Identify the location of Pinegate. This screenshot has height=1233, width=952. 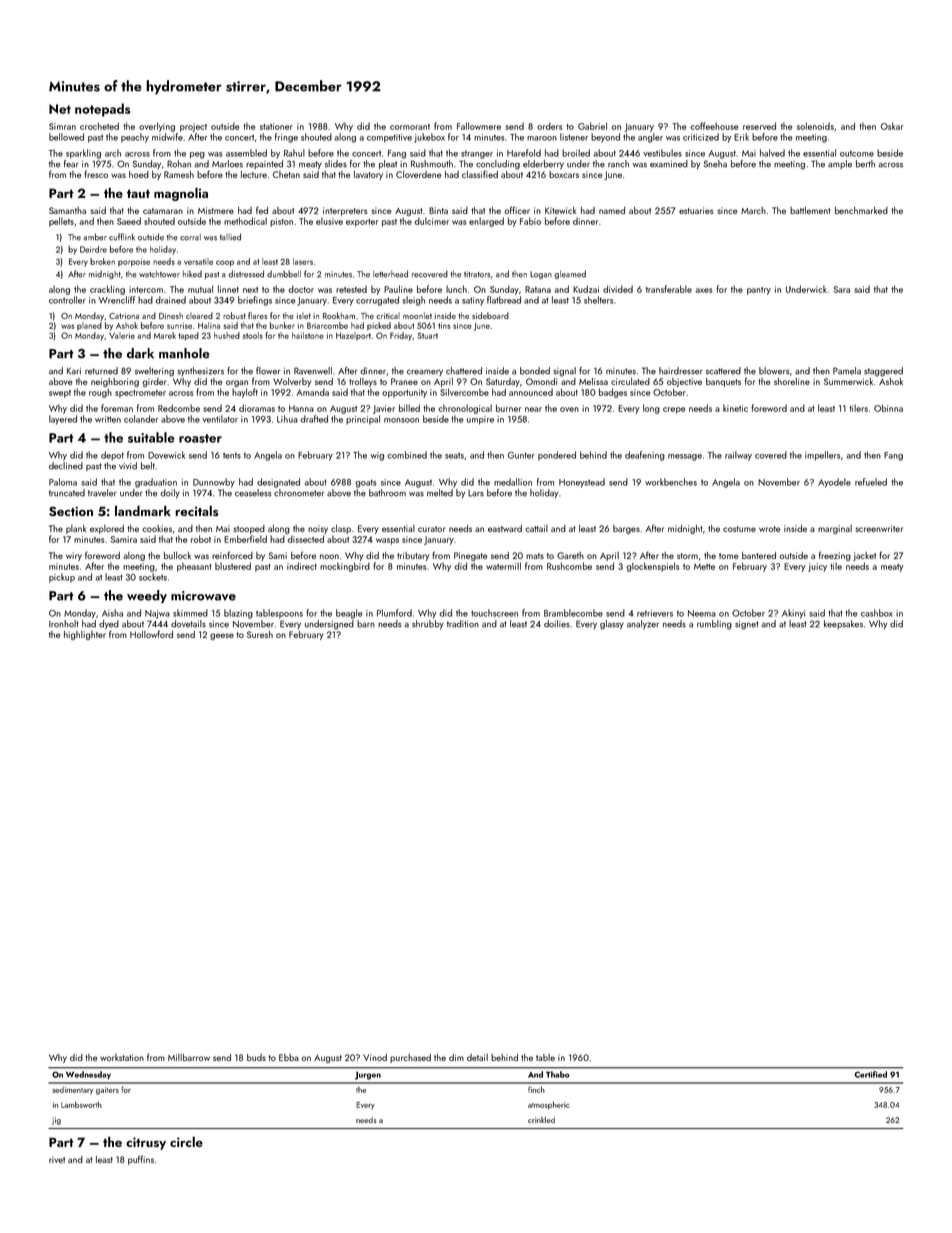
(470, 556).
